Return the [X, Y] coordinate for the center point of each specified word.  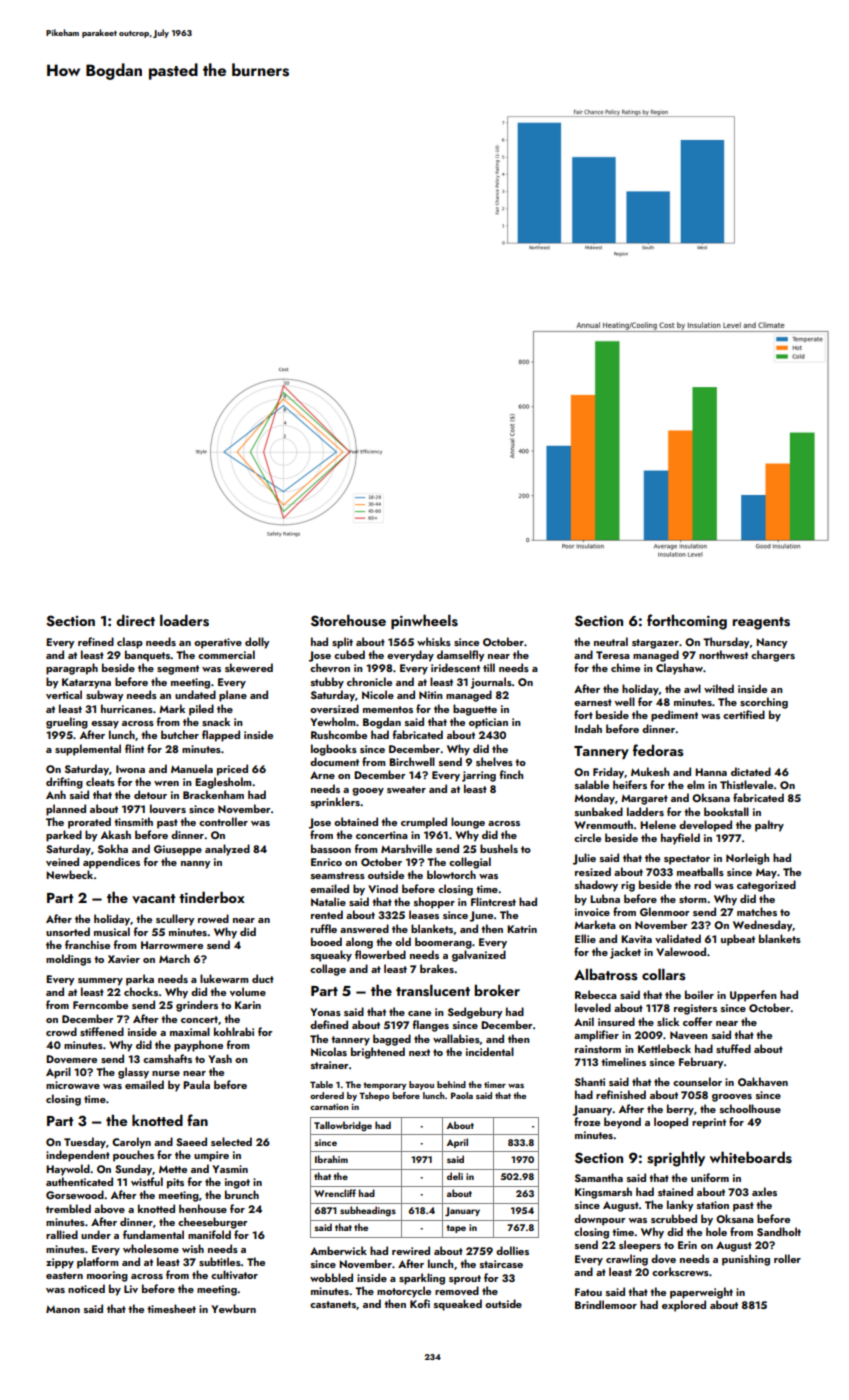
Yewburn [233, 1308]
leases [424, 914]
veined [62, 861]
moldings [68, 960]
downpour [600, 1220]
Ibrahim [331, 1159]
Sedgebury [475, 1013]
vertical [64, 694]
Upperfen [753, 996]
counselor [697, 1081]
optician [488, 723]
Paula [196, 1084]
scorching [764, 703]
